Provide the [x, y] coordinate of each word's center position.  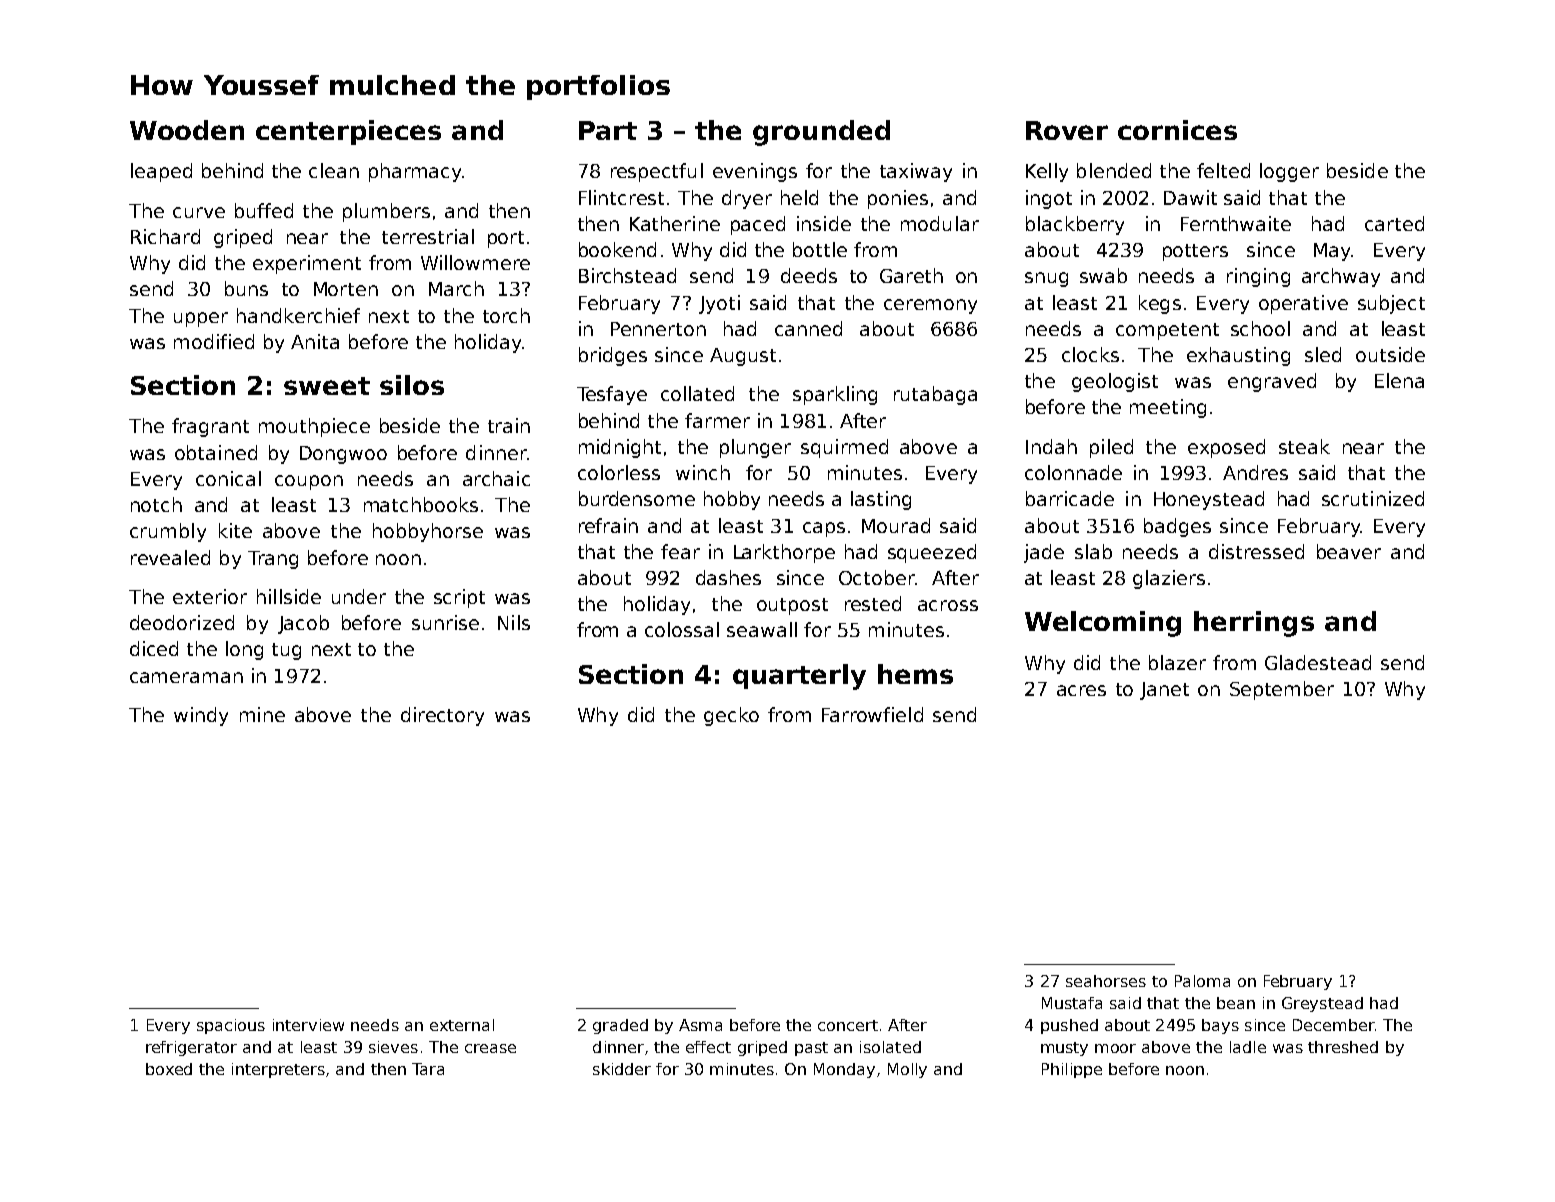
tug [286, 651]
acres [1081, 690]
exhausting [1238, 356]
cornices [1177, 130]
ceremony [930, 306]
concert [848, 1025]
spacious [231, 1026]
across [948, 605]
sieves [393, 1047]
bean [1236, 1003]
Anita [315, 341]
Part [608, 130]
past [811, 1049]
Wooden [187, 130]
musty [1064, 1049]
